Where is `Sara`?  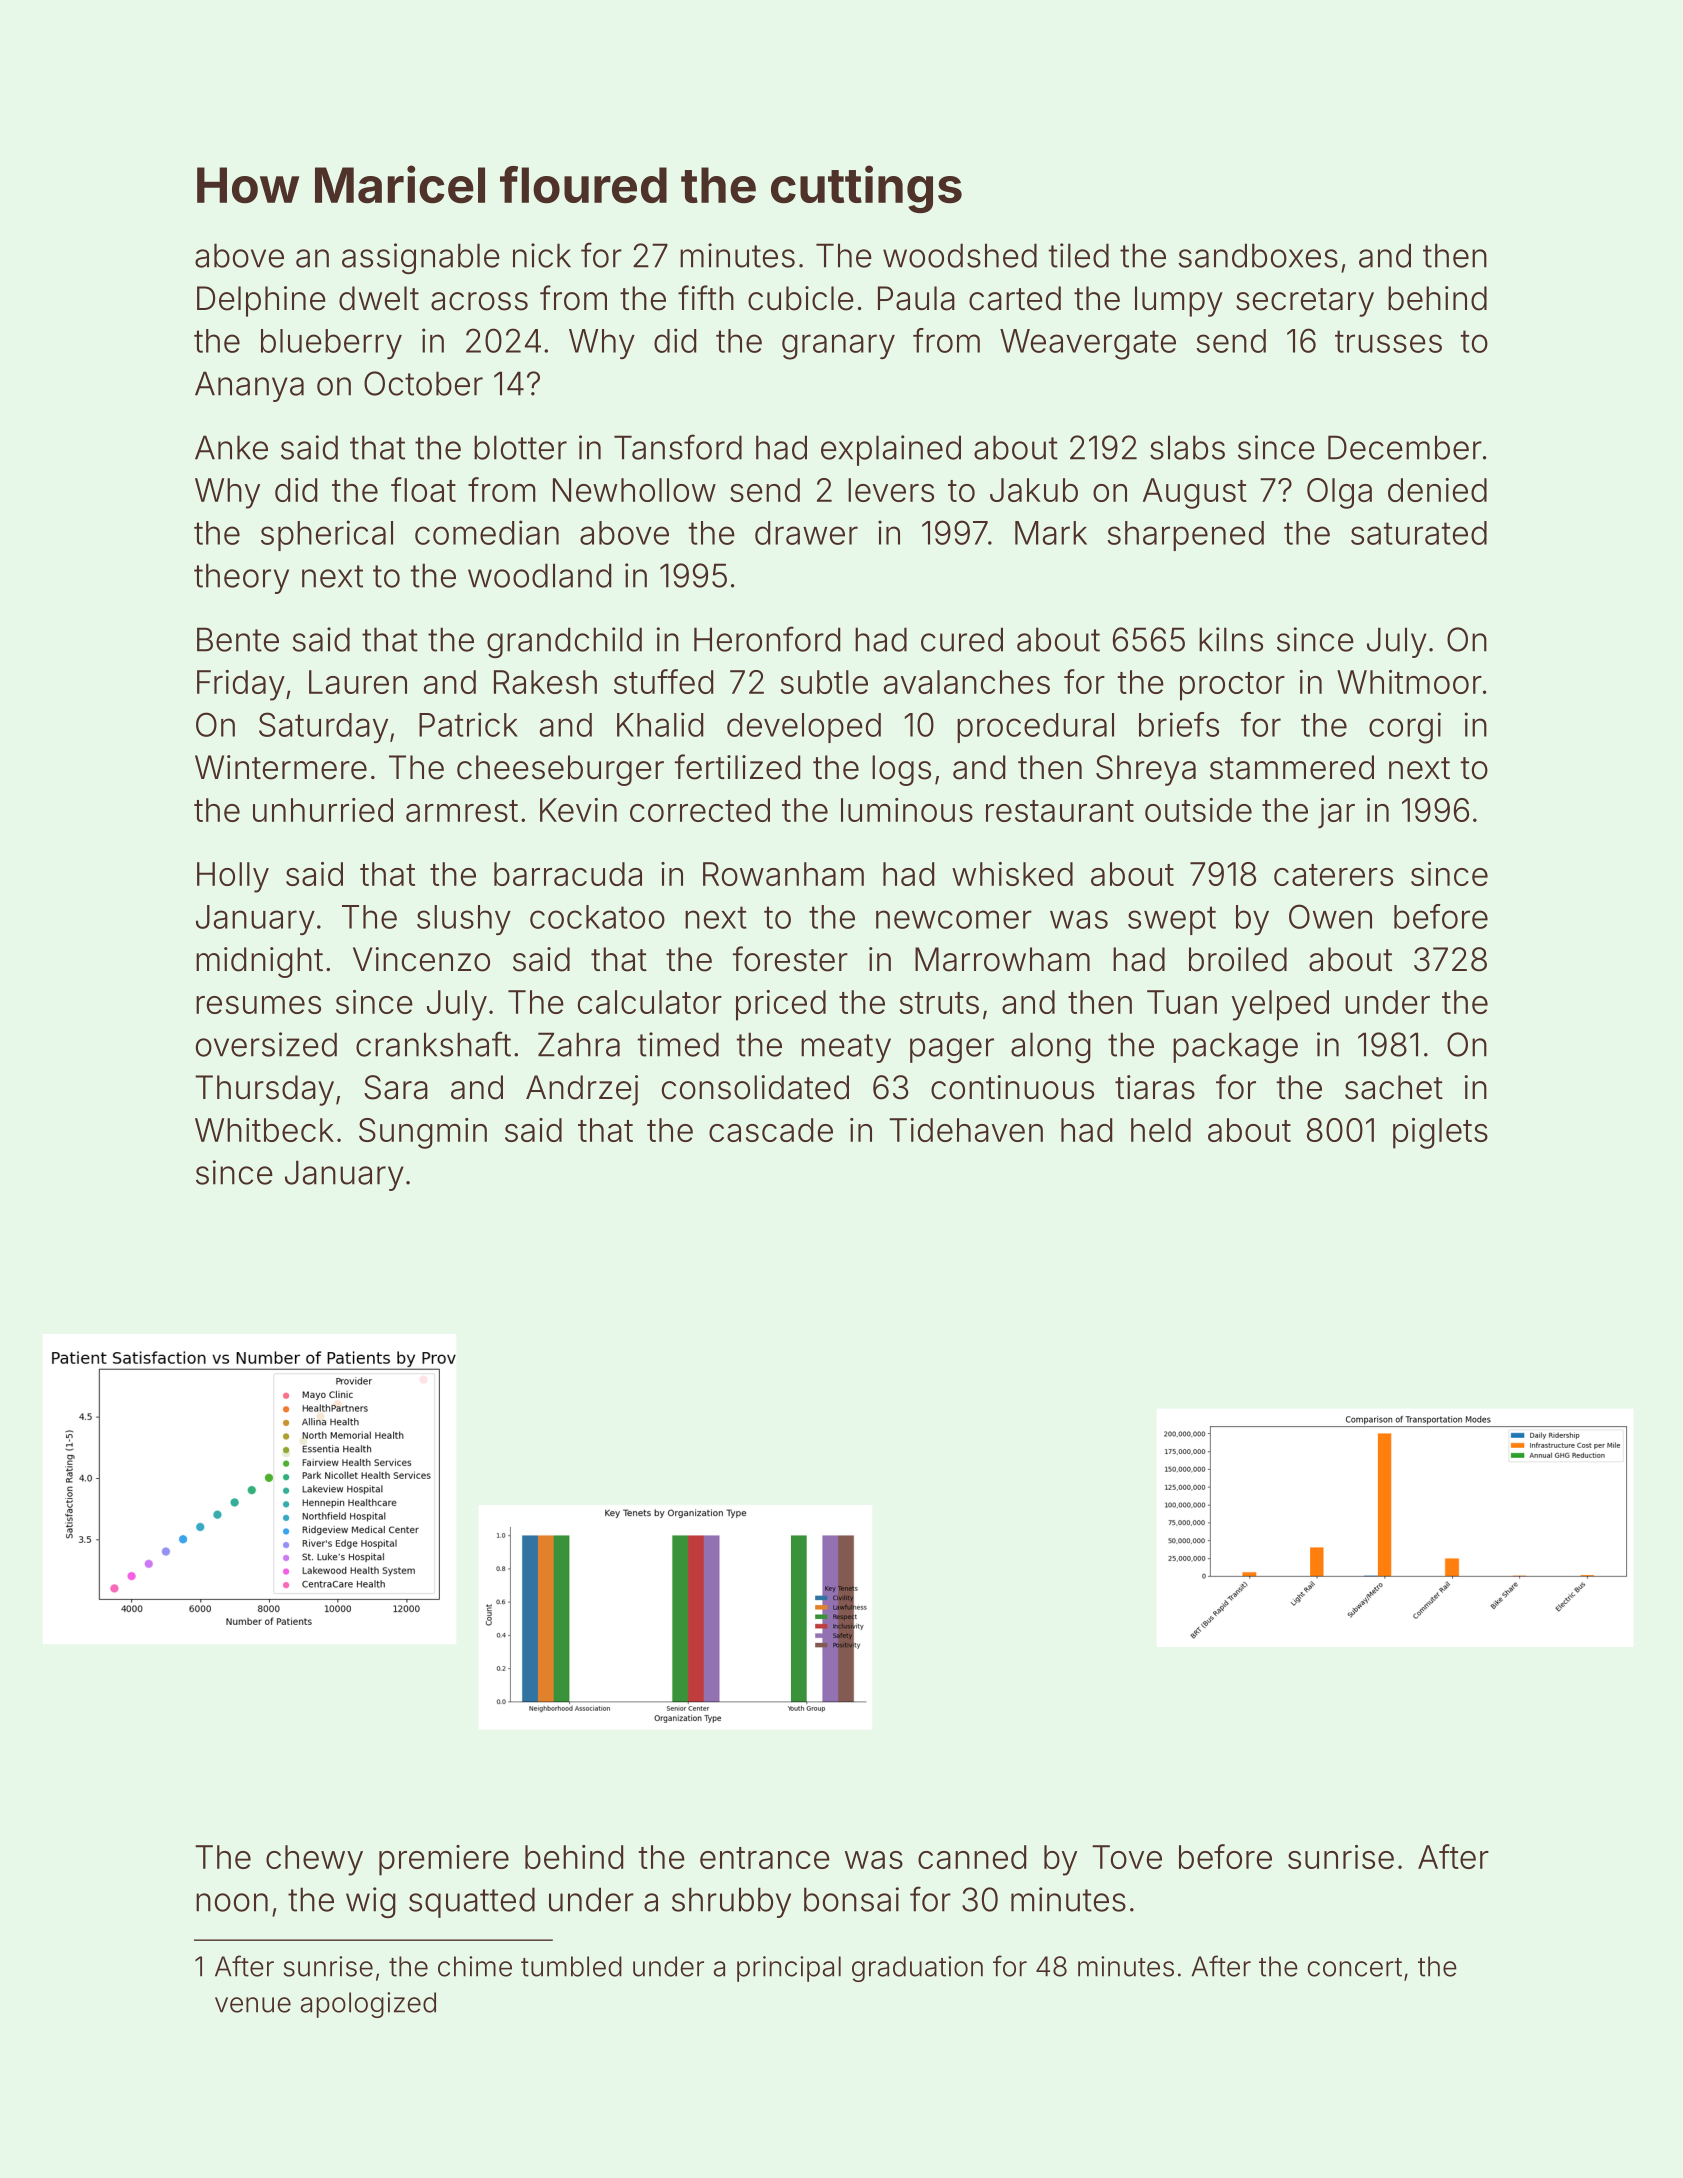
Sara is located at coordinates (396, 1087).
